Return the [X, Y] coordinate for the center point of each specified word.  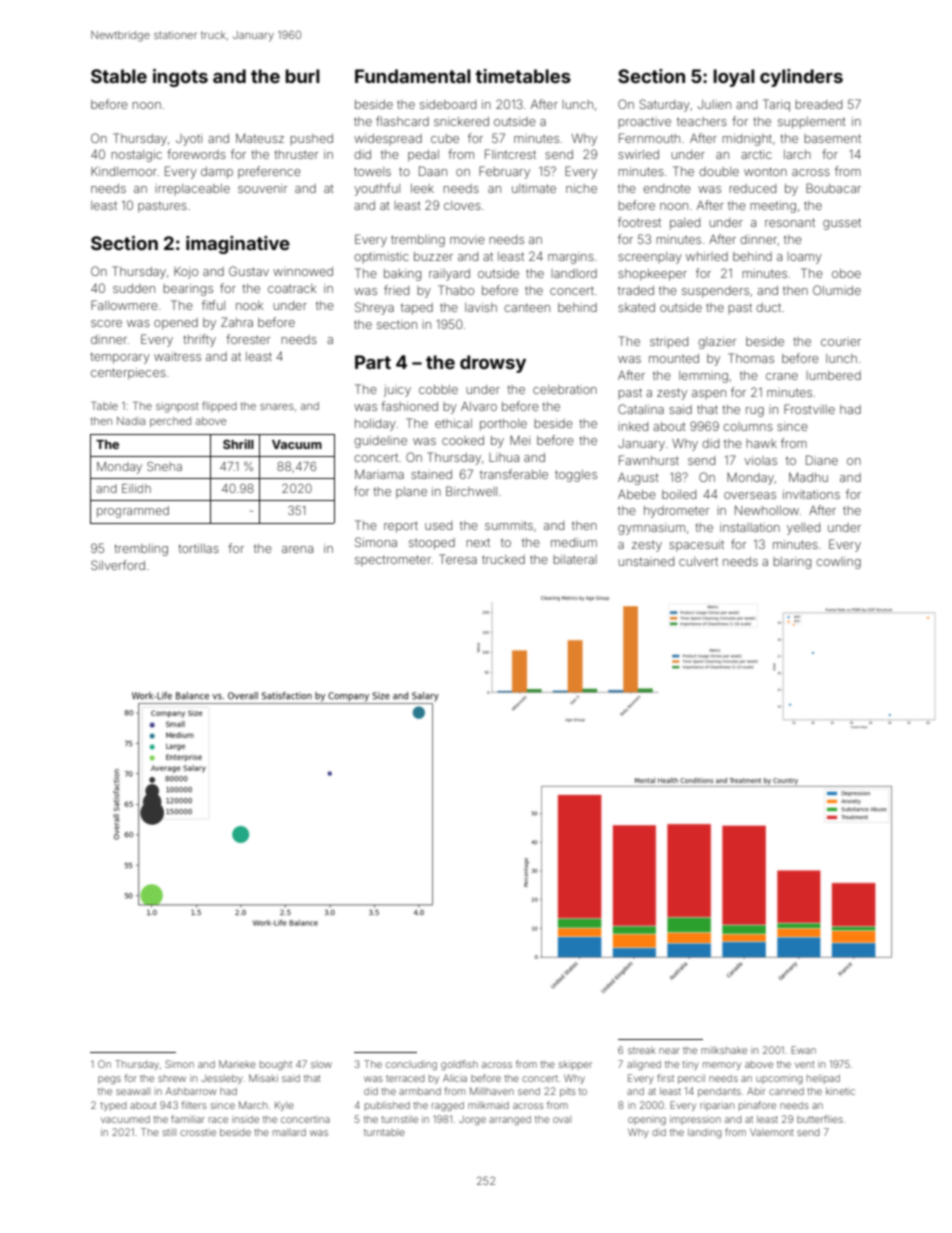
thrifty [199, 340]
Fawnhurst [649, 460]
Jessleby [222, 1079]
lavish [481, 307]
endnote [667, 188]
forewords [196, 154]
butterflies [820, 1119]
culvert [698, 561]
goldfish [459, 1065]
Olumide [837, 290]
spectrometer [393, 561]
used [438, 525]
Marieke [237, 1064]
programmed [133, 512]
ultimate [534, 188]
